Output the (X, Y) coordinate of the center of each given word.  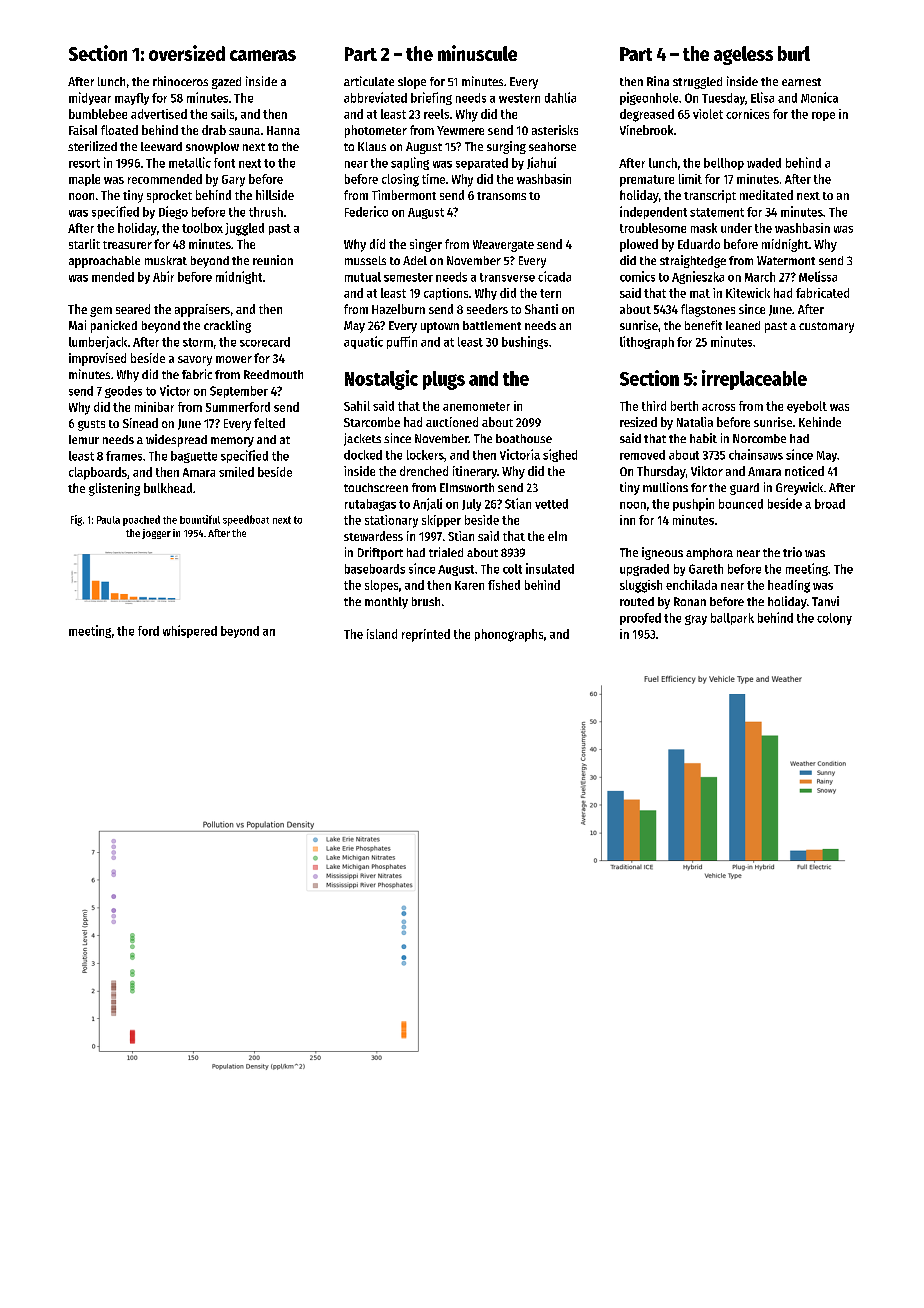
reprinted (426, 635)
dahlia (560, 97)
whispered (190, 631)
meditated (766, 195)
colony (834, 619)
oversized (187, 53)
